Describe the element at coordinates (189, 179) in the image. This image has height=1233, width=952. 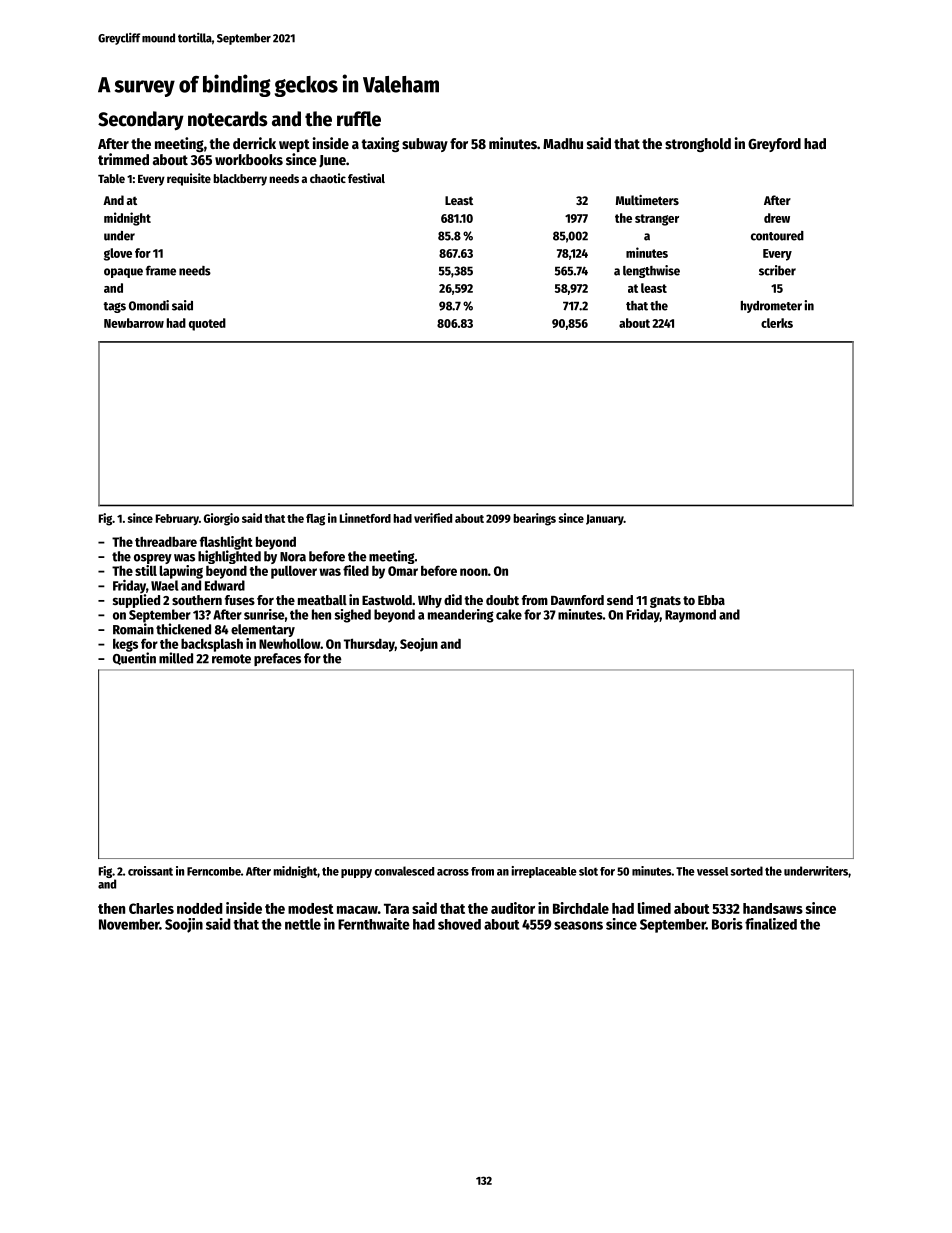
I see `requisite` at that location.
